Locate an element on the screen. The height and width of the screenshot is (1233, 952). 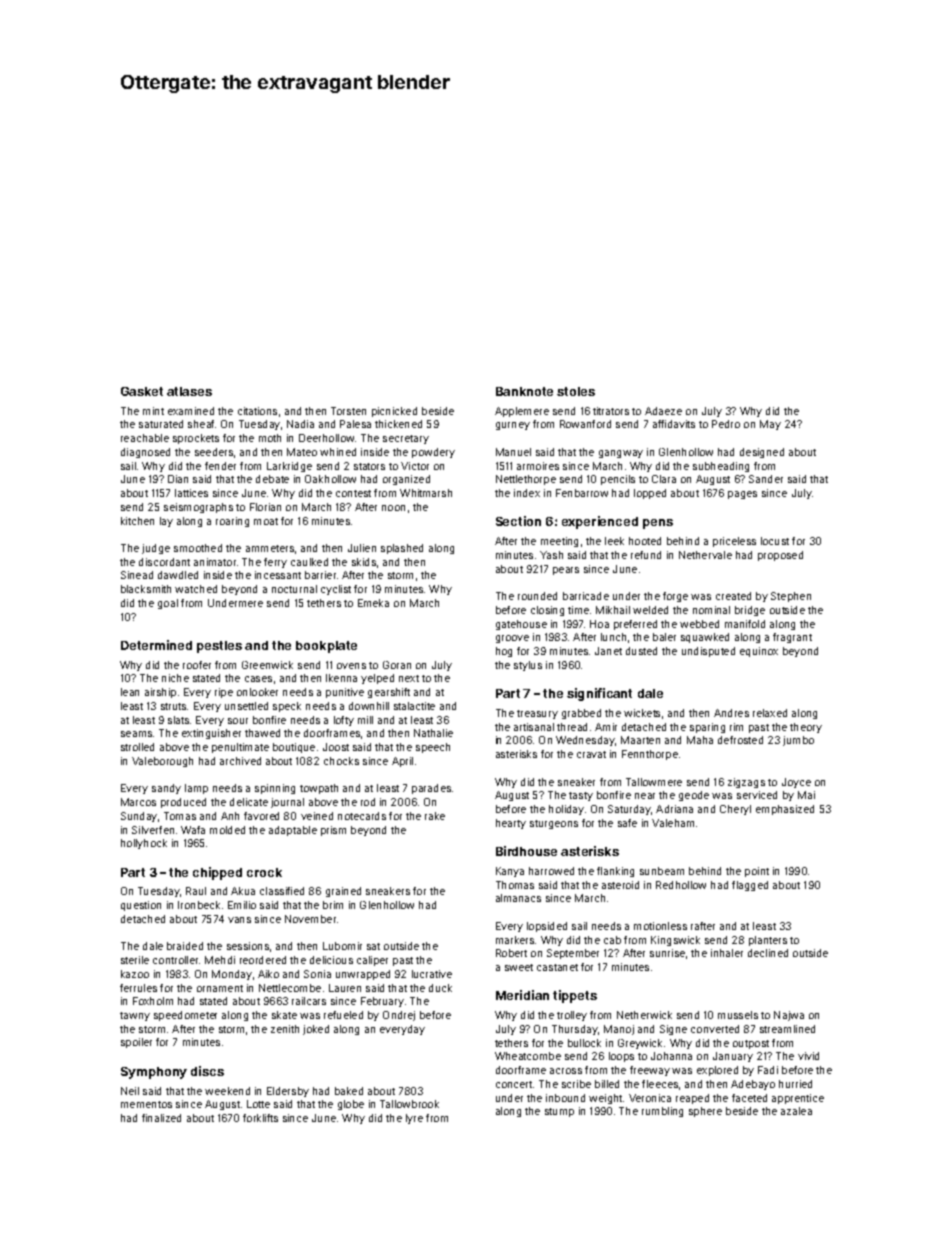
emphasized is located at coordinates (785, 810).
